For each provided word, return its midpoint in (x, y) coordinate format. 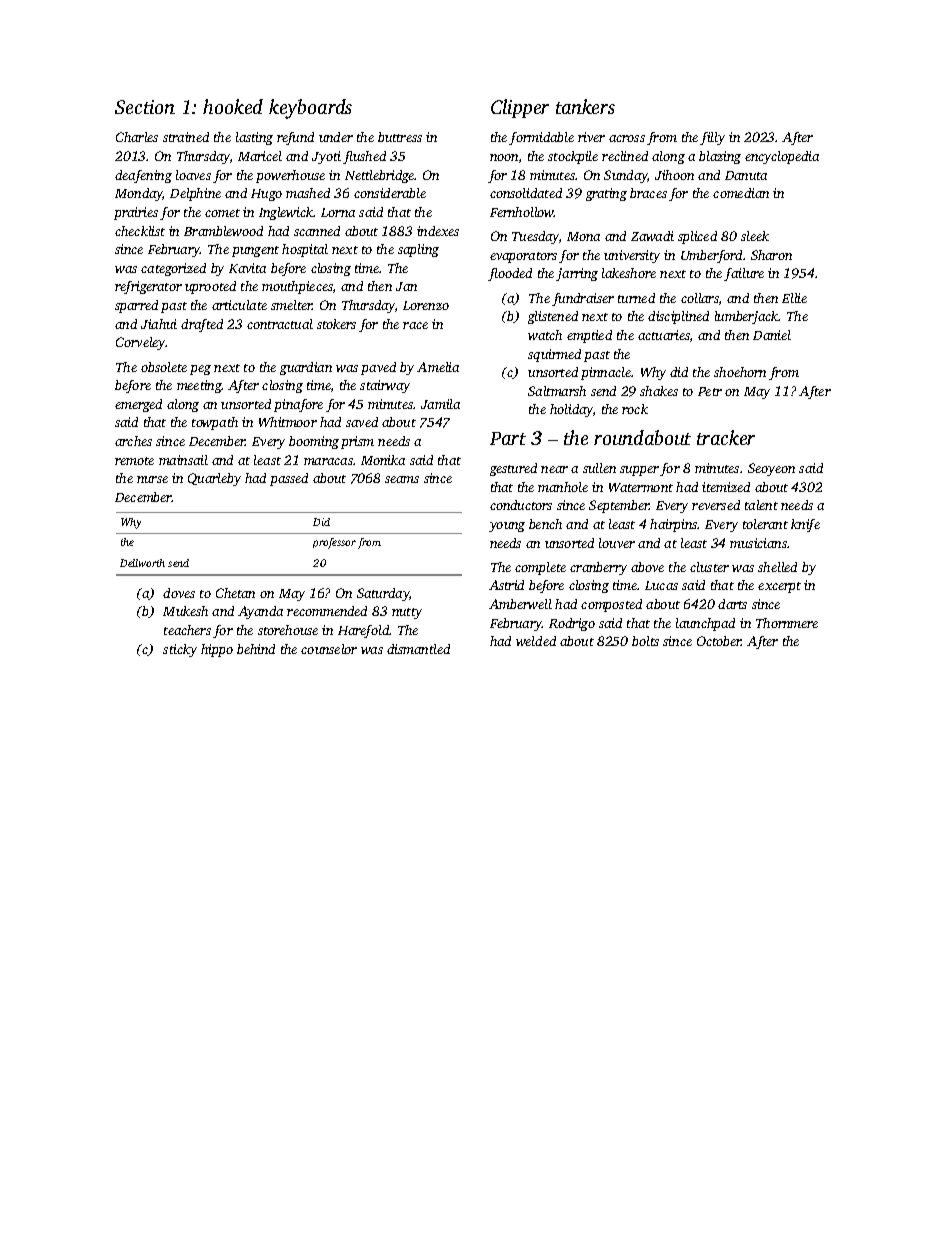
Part (508, 438)
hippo (217, 650)
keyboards (310, 109)
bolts (645, 641)
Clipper (520, 108)
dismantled (418, 649)
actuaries (664, 335)
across (627, 138)
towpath (215, 423)
